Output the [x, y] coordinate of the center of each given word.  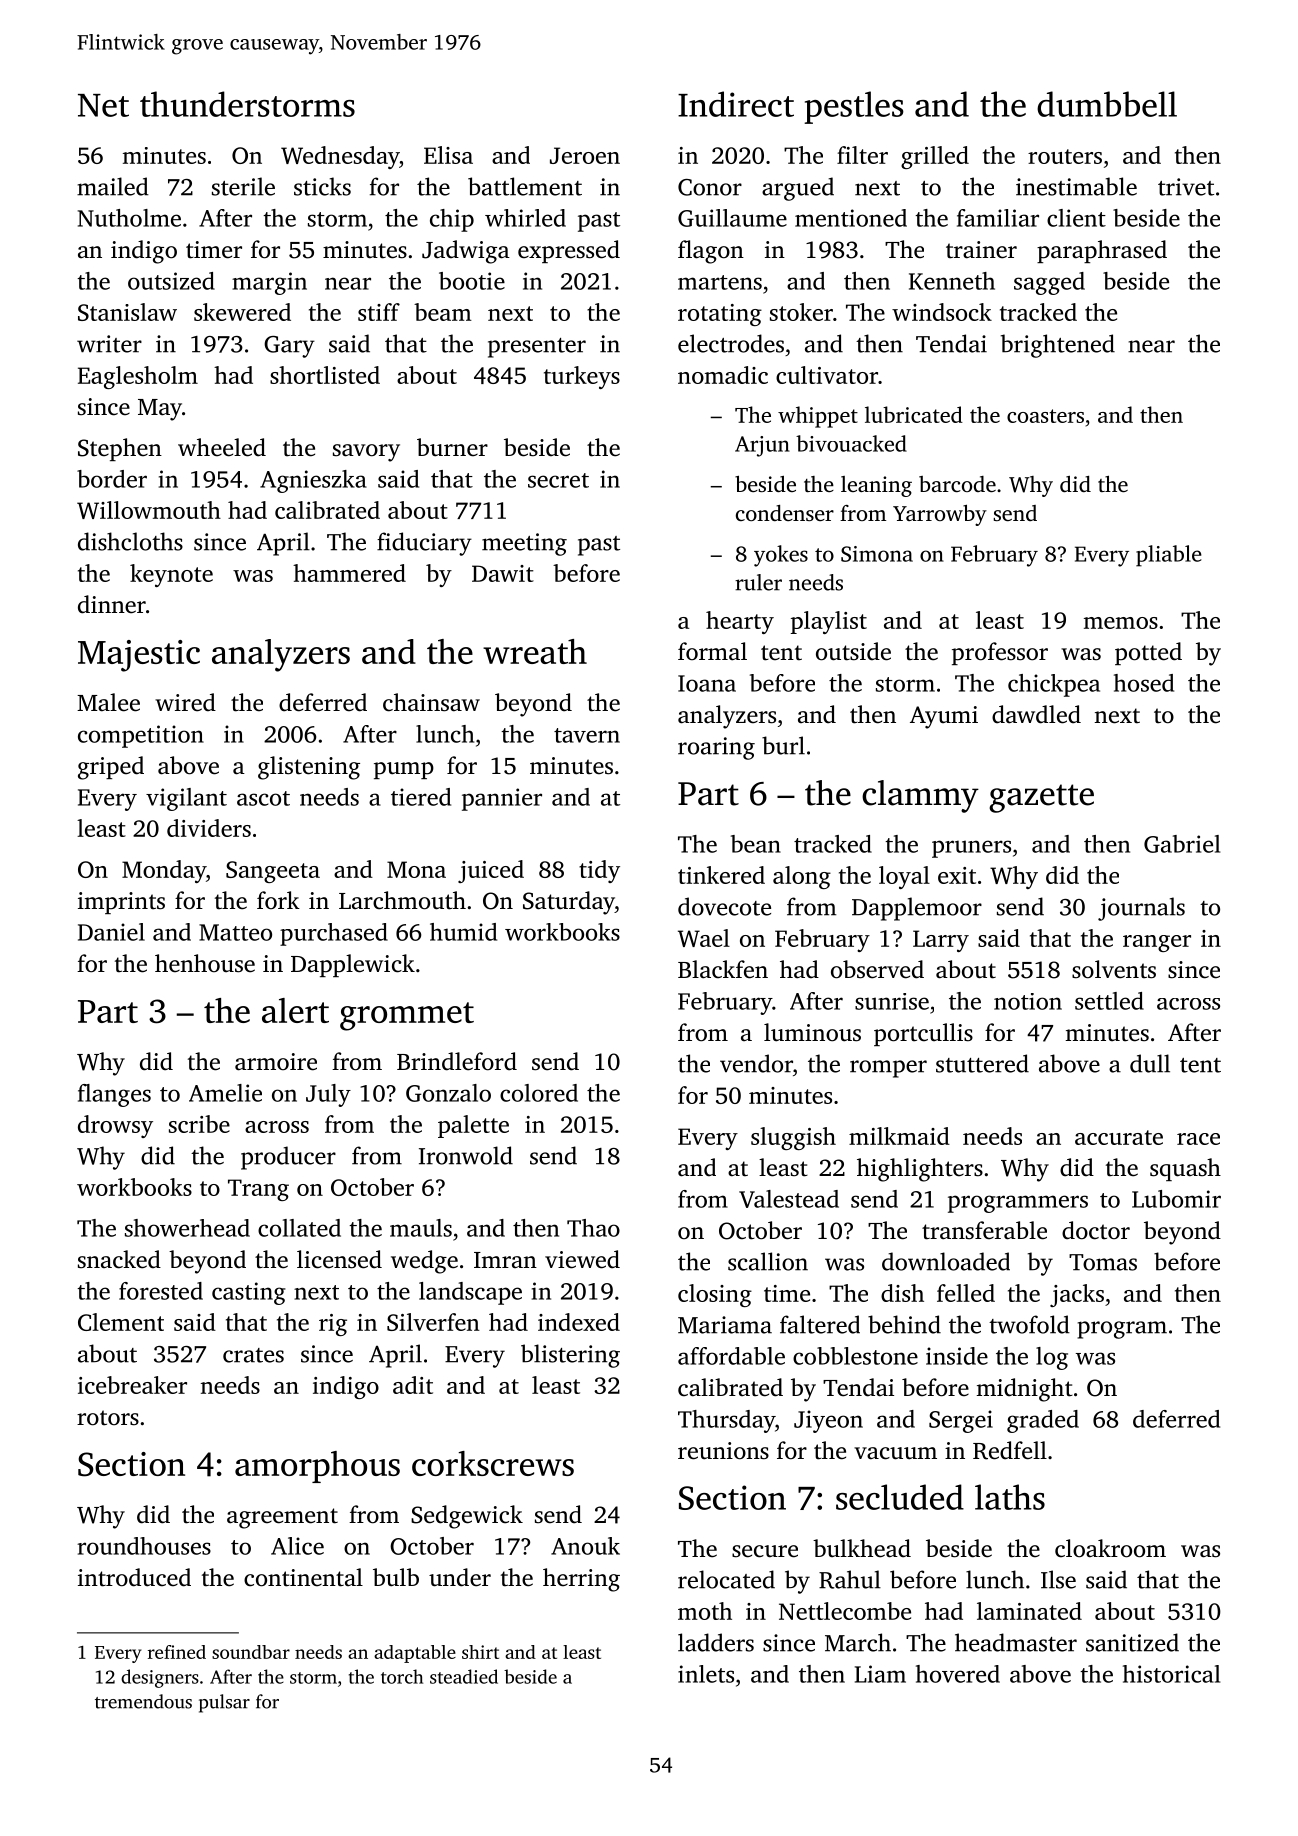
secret [558, 480]
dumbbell [1107, 104]
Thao [593, 1228]
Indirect [736, 104]
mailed [113, 186]
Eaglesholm [138, 377]
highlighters [920, 1170]
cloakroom [1110, 1548]
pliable [1169, 556]
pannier [502, 799]
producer [288, 1158]
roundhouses [144, 1546]
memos [1121, 623]
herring [581, 1580]
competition [141, 736]
